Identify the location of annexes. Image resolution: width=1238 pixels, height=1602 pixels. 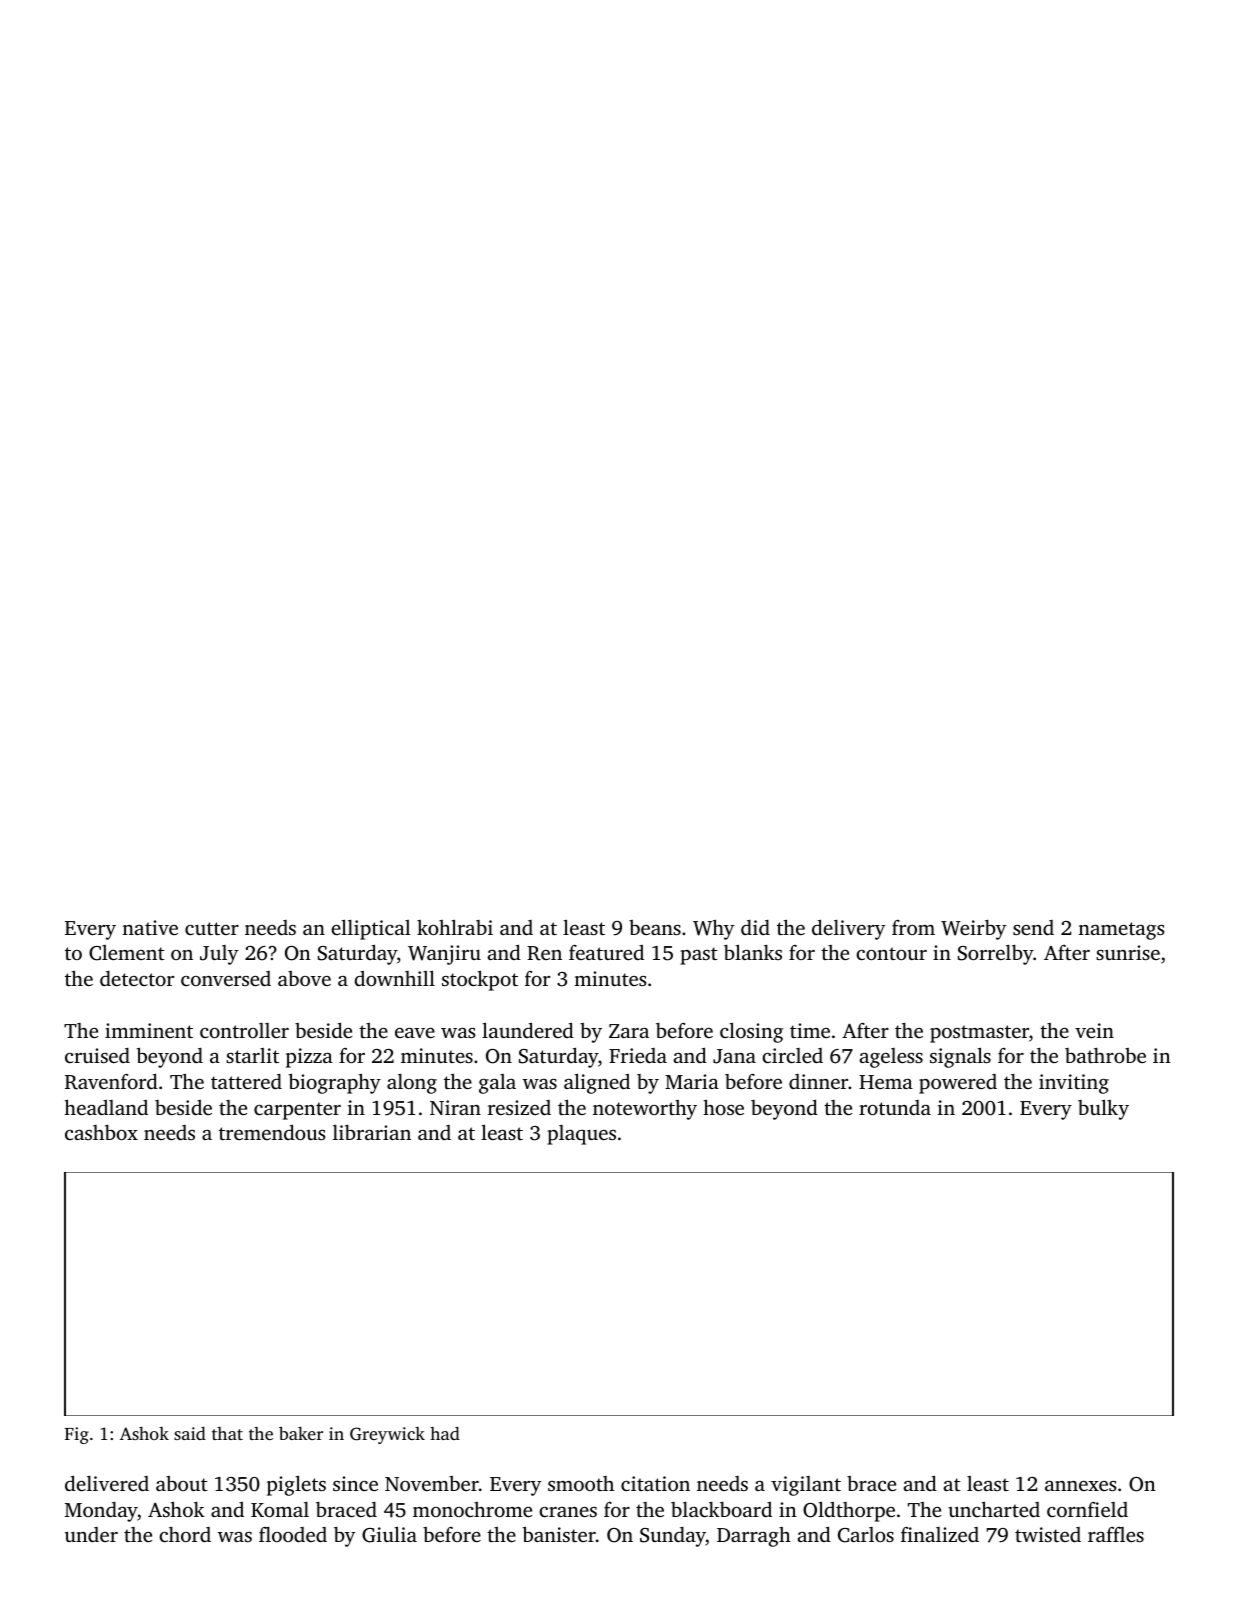
(1080, 1486).
